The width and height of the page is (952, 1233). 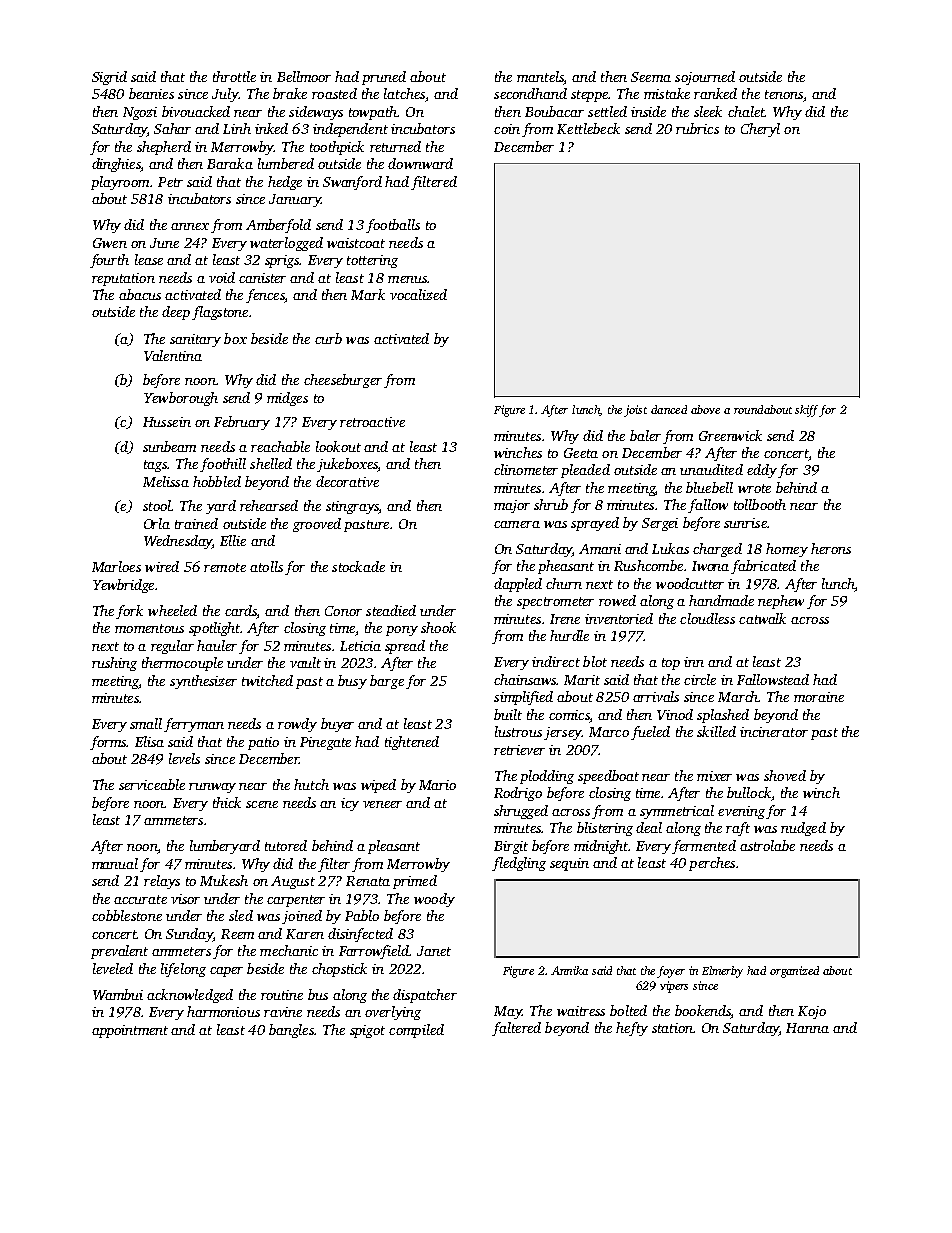 I want to click on January, so click(x=295, y=200).
